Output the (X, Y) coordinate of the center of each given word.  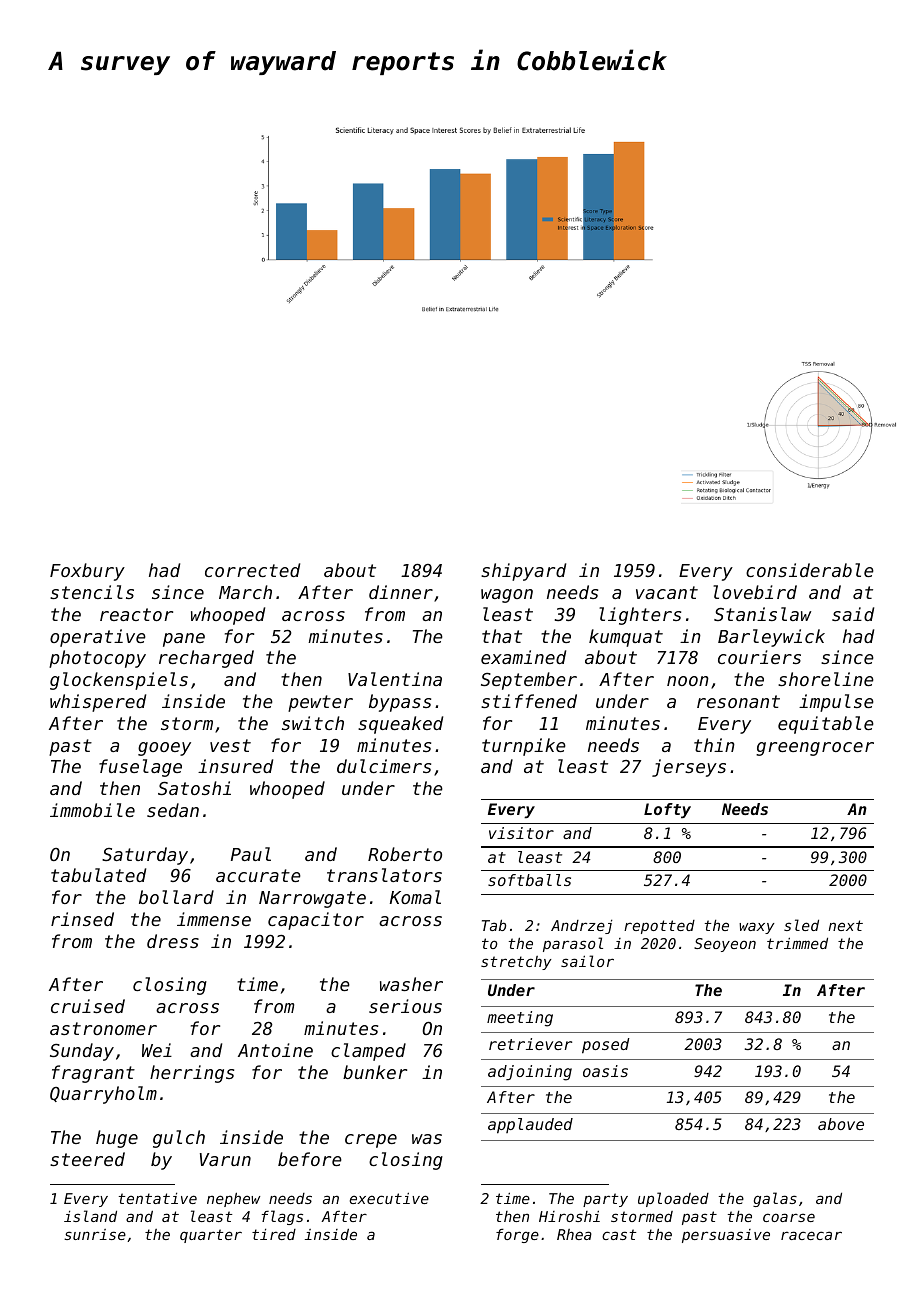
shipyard (523, 572)
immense (214, 919)
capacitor (316, 921)
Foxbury (87, 572)
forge (517, 1235)
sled (801, 925)
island (90, 1216)
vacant (667, 592)
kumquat (626, 638)
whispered (98, 703)
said (853, 614)
